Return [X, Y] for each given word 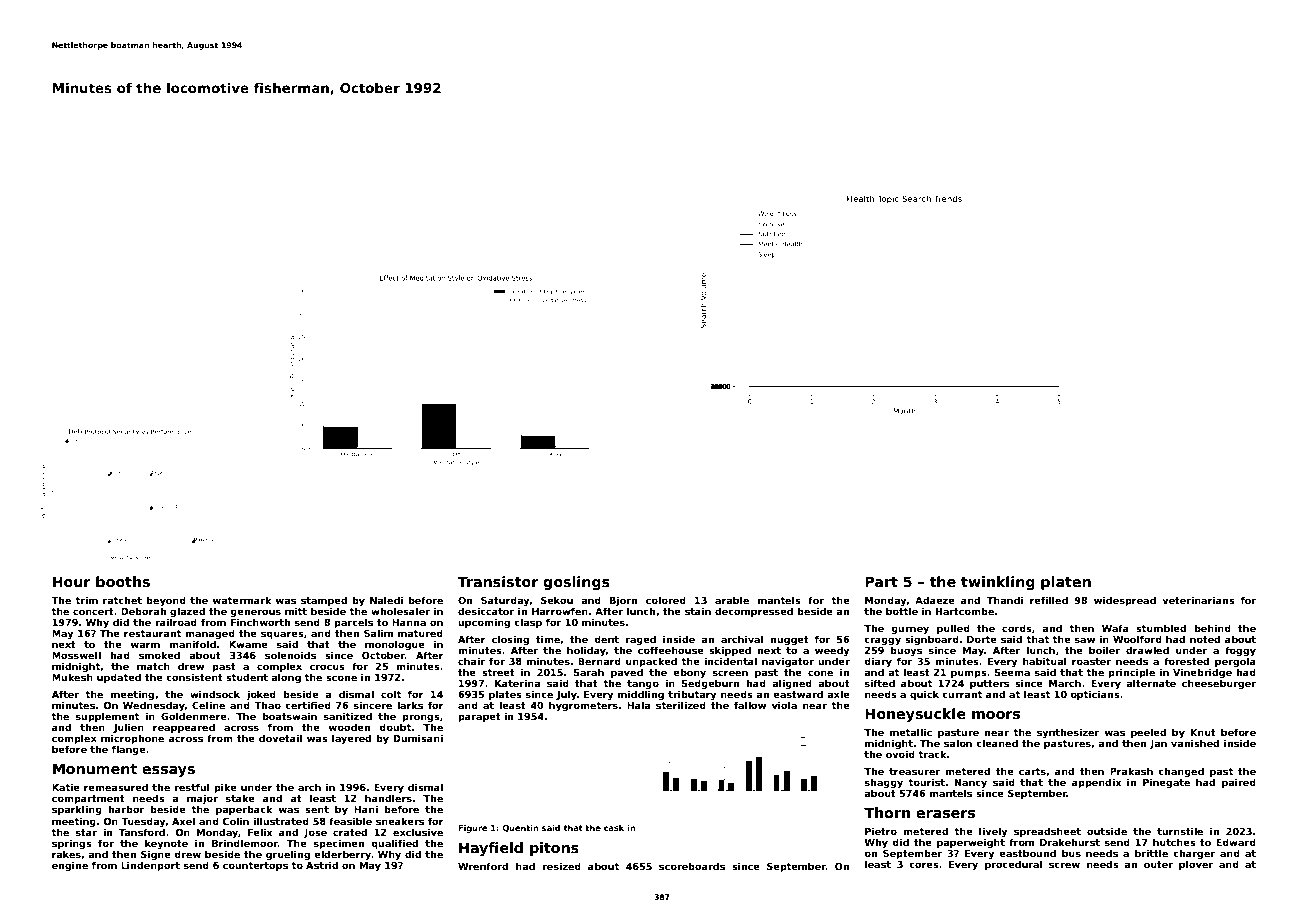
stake [240, 798]
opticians [1095, 695]
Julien [128, 728]
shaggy [884, 783]
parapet [479, 717]
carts [1032, 771]
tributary [692, 695]
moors [996, 715]
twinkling [998, 583]
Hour [72, 581]
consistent [194, 677]
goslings [576, 583]
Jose [315, 833]
